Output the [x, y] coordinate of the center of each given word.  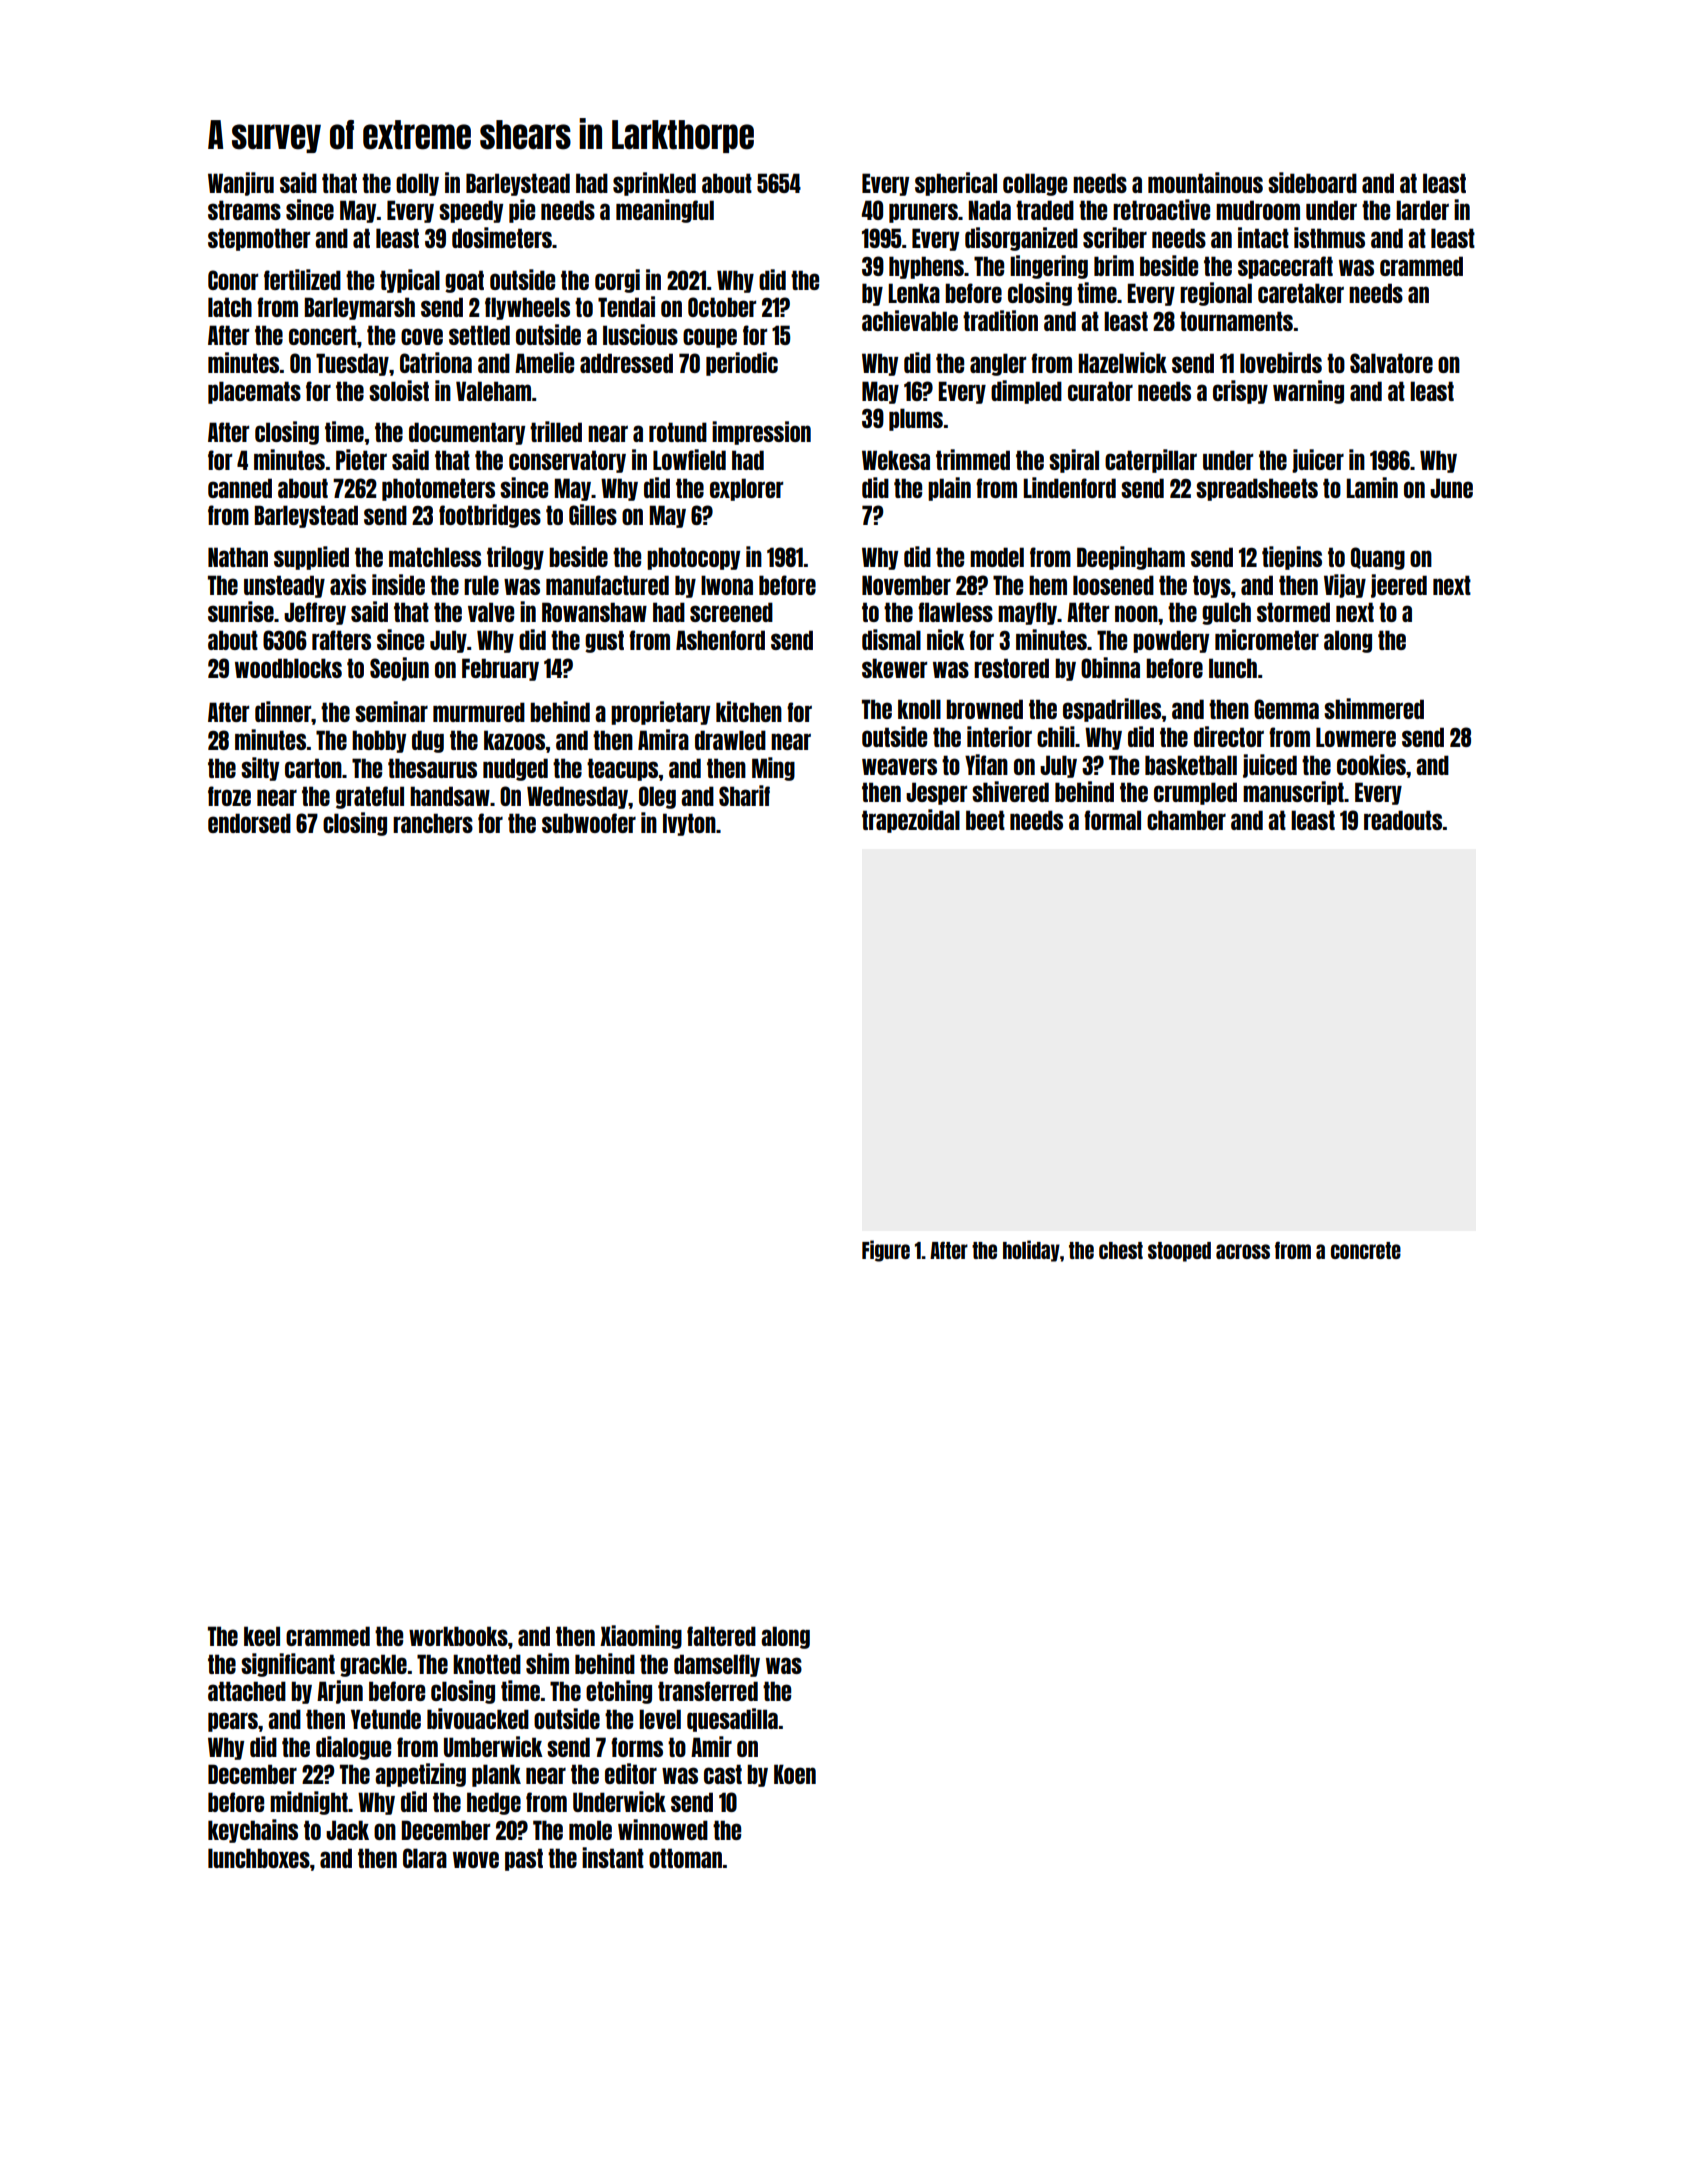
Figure [886, 1251]
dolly [417, 184]
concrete [1366, 1250]
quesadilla [732, 1720]
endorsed [249, 823]
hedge [494, 1803]
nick [946, 639]
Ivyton [689, 824]
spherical [956, 184]
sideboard [1312, 182]
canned [240, 488]
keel [262, 1636]
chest [1121, 1250]
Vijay [1345, 586]
